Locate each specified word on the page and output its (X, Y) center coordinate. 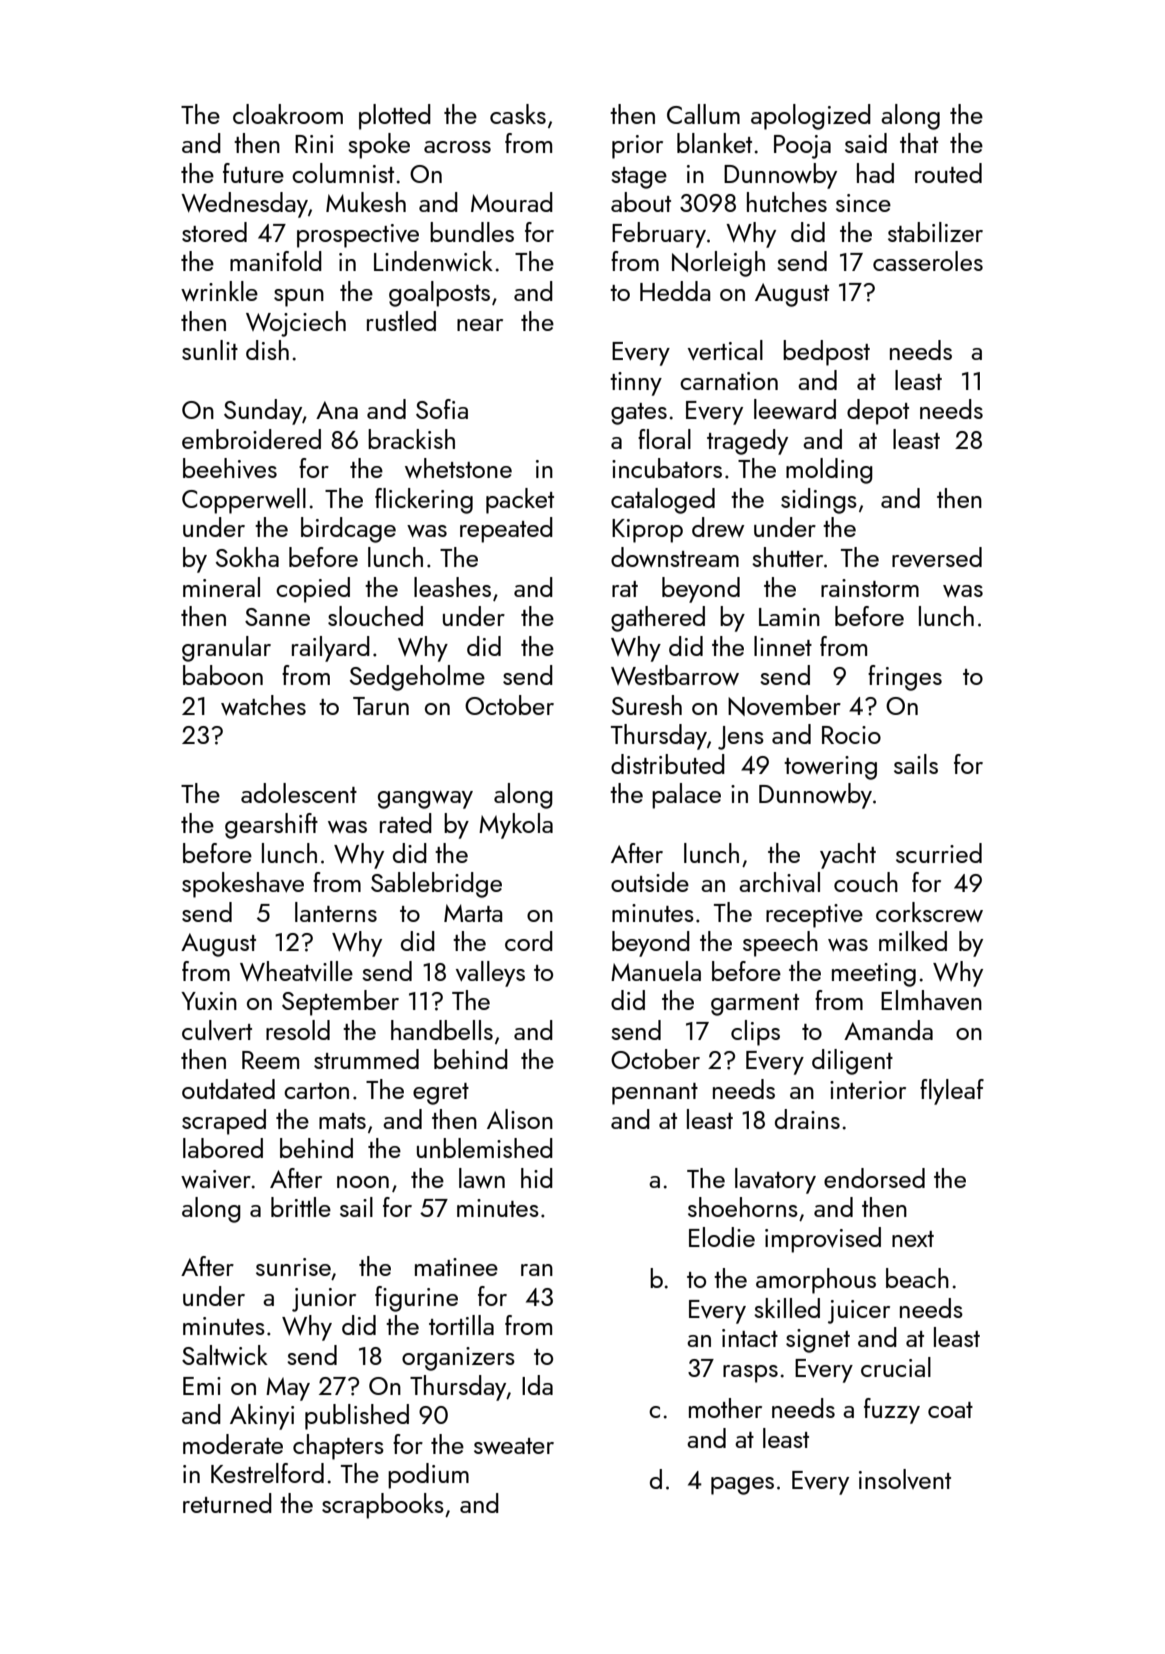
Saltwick (225, 1355)
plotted (395, 117)
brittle (301, 1207)
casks (518, 114)
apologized (811, 117)
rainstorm (870, 588)
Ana (337, 410)
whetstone (458, 468)
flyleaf (952, 1092)
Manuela (656, 971)
